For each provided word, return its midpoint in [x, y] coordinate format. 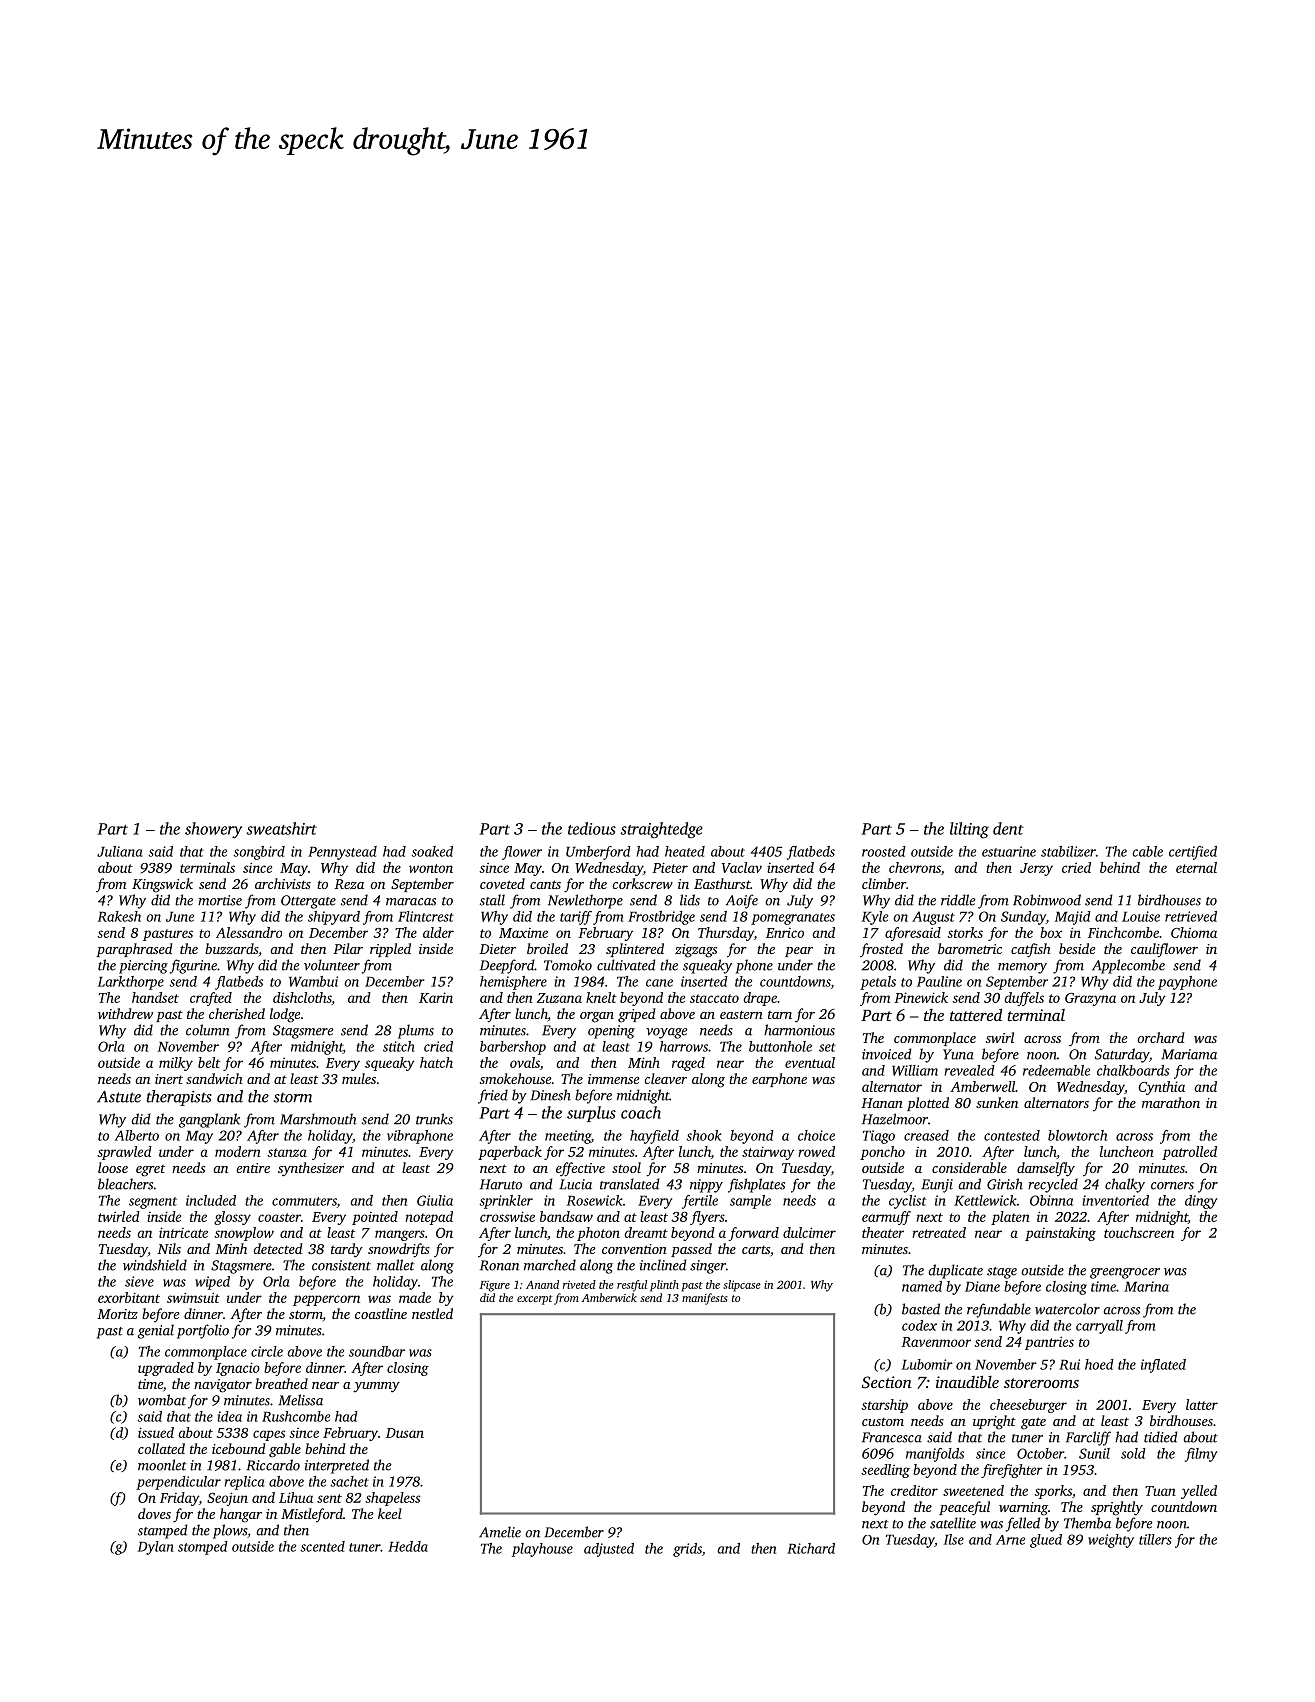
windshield [155, 1265]
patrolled [1189, 1153]
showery [213, 830]
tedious [592, 828]
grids [687, 1550]
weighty [1111, 1541]
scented [322, 1546]
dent [1008, 828]
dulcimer [809, 1232]
